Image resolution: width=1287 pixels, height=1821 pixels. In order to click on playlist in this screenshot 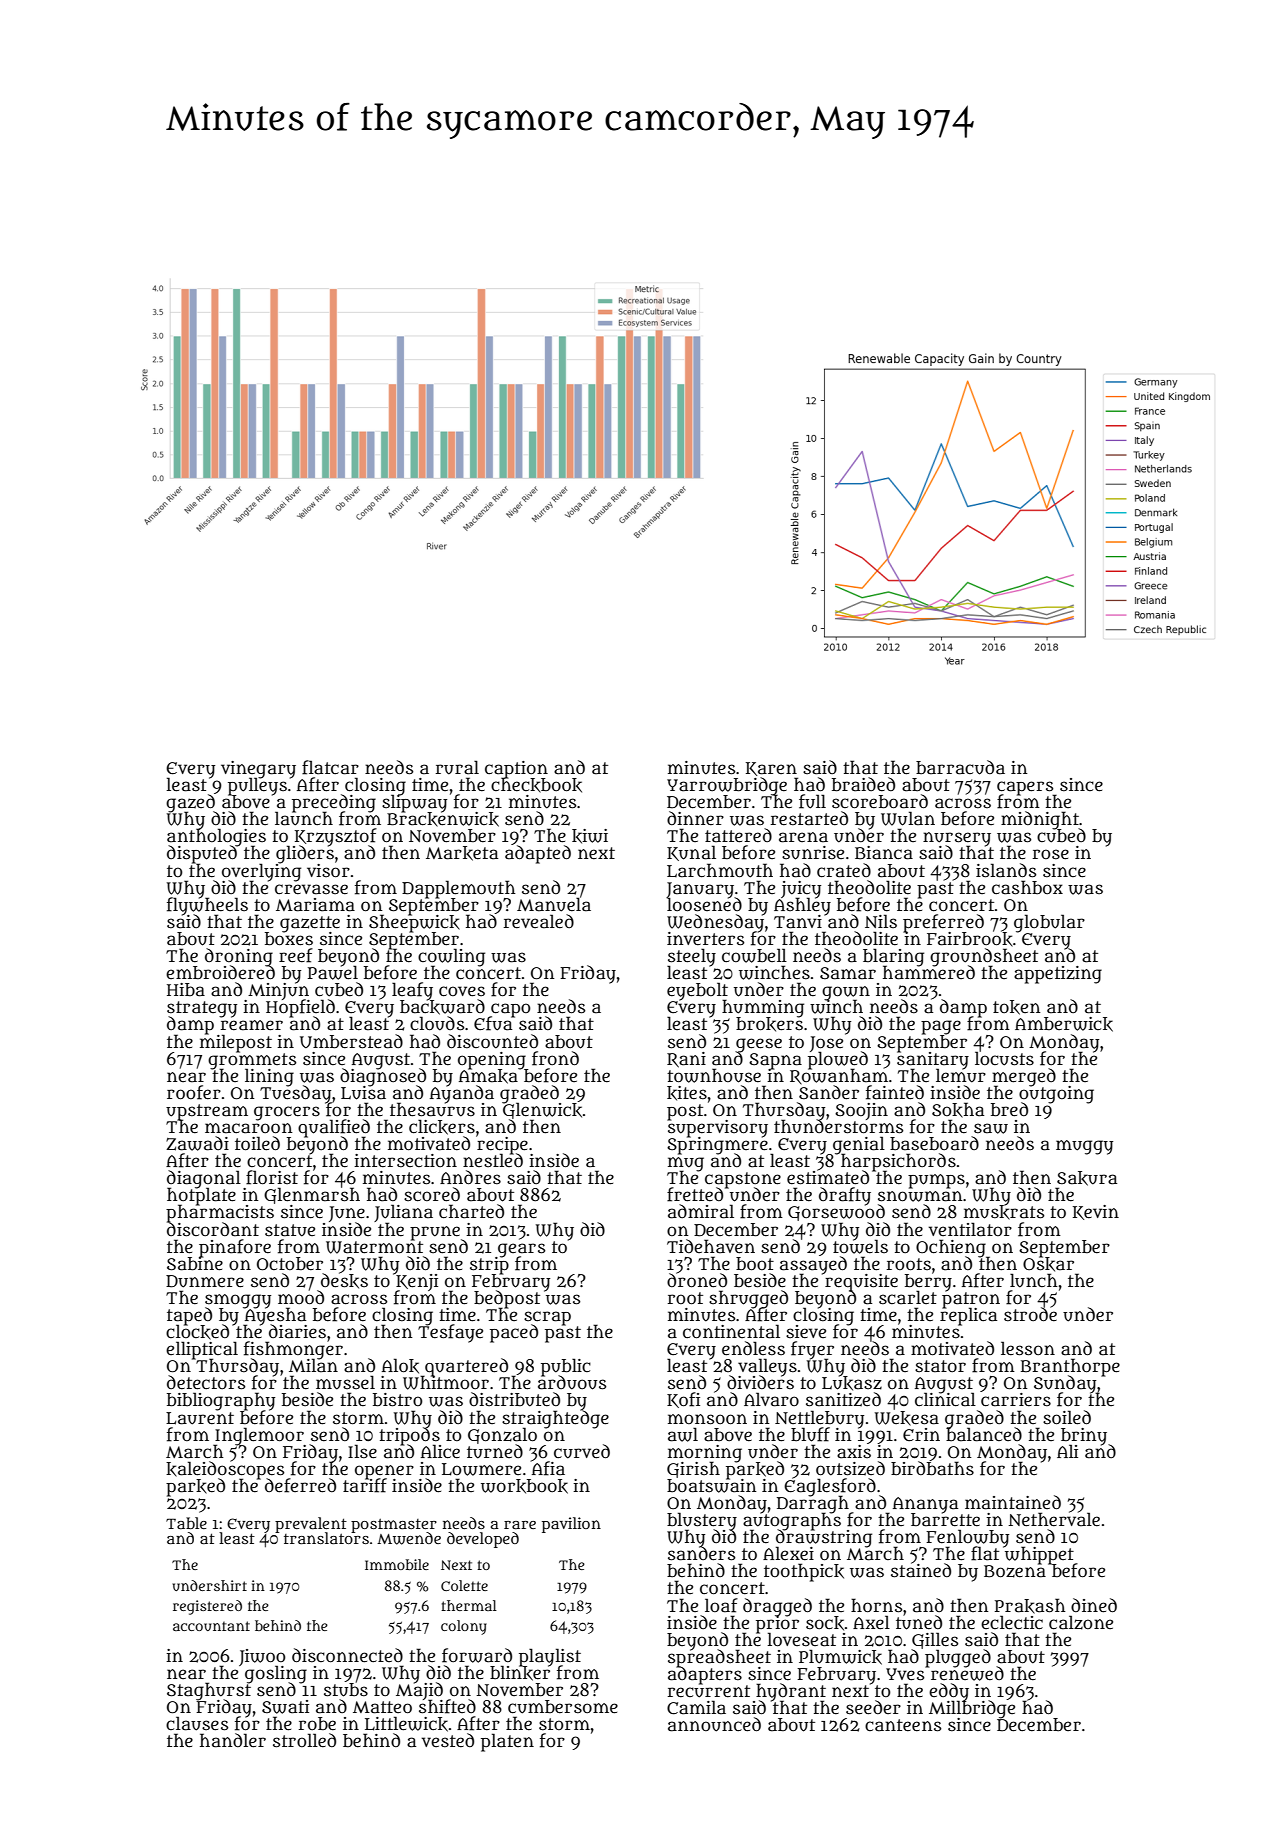, I will do `click(550, 1657)`.
